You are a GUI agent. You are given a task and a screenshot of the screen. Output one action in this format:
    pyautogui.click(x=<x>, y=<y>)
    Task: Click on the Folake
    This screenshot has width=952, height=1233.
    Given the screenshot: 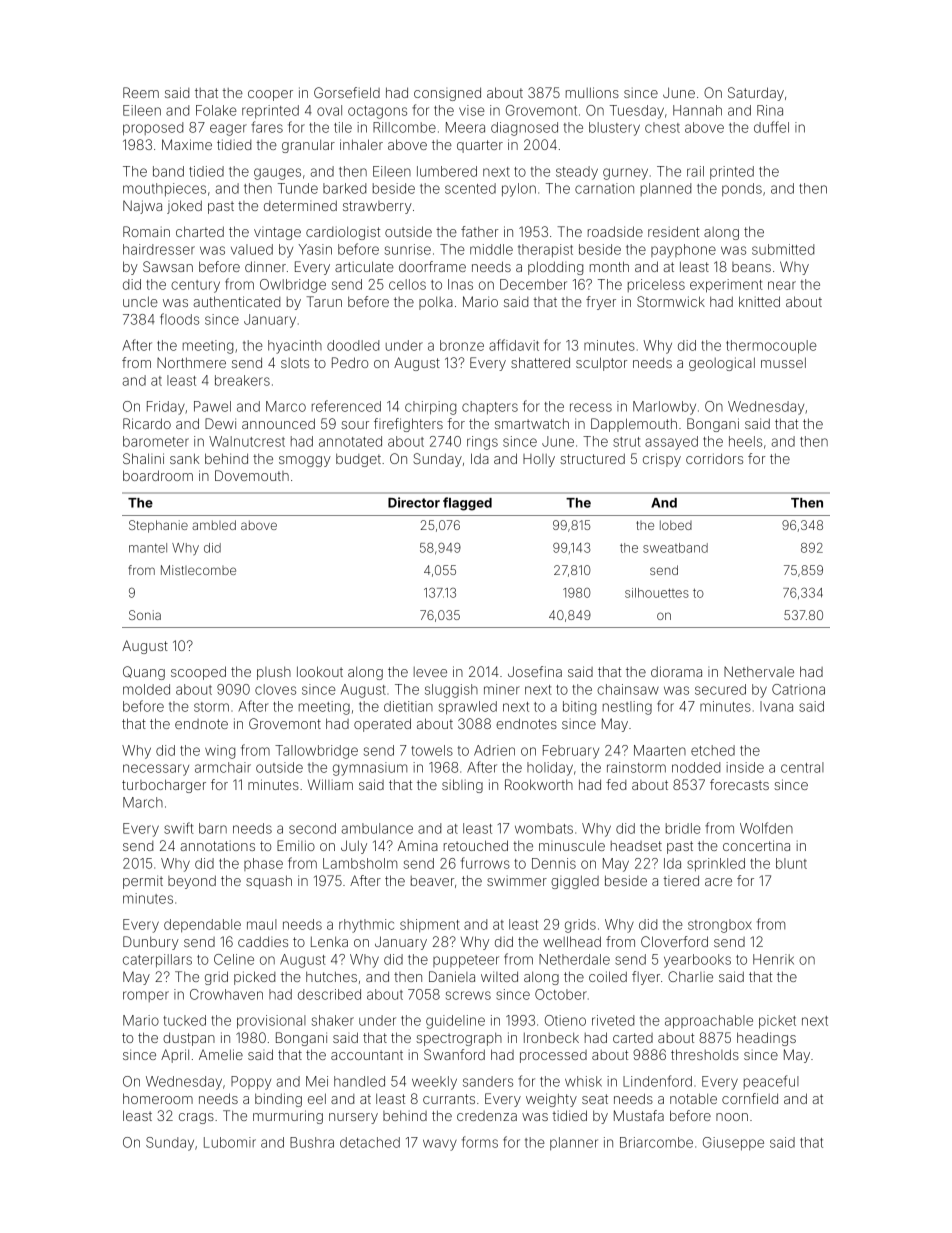 What is the action you would take?
    pyautogui.click(x=216, y=110)
